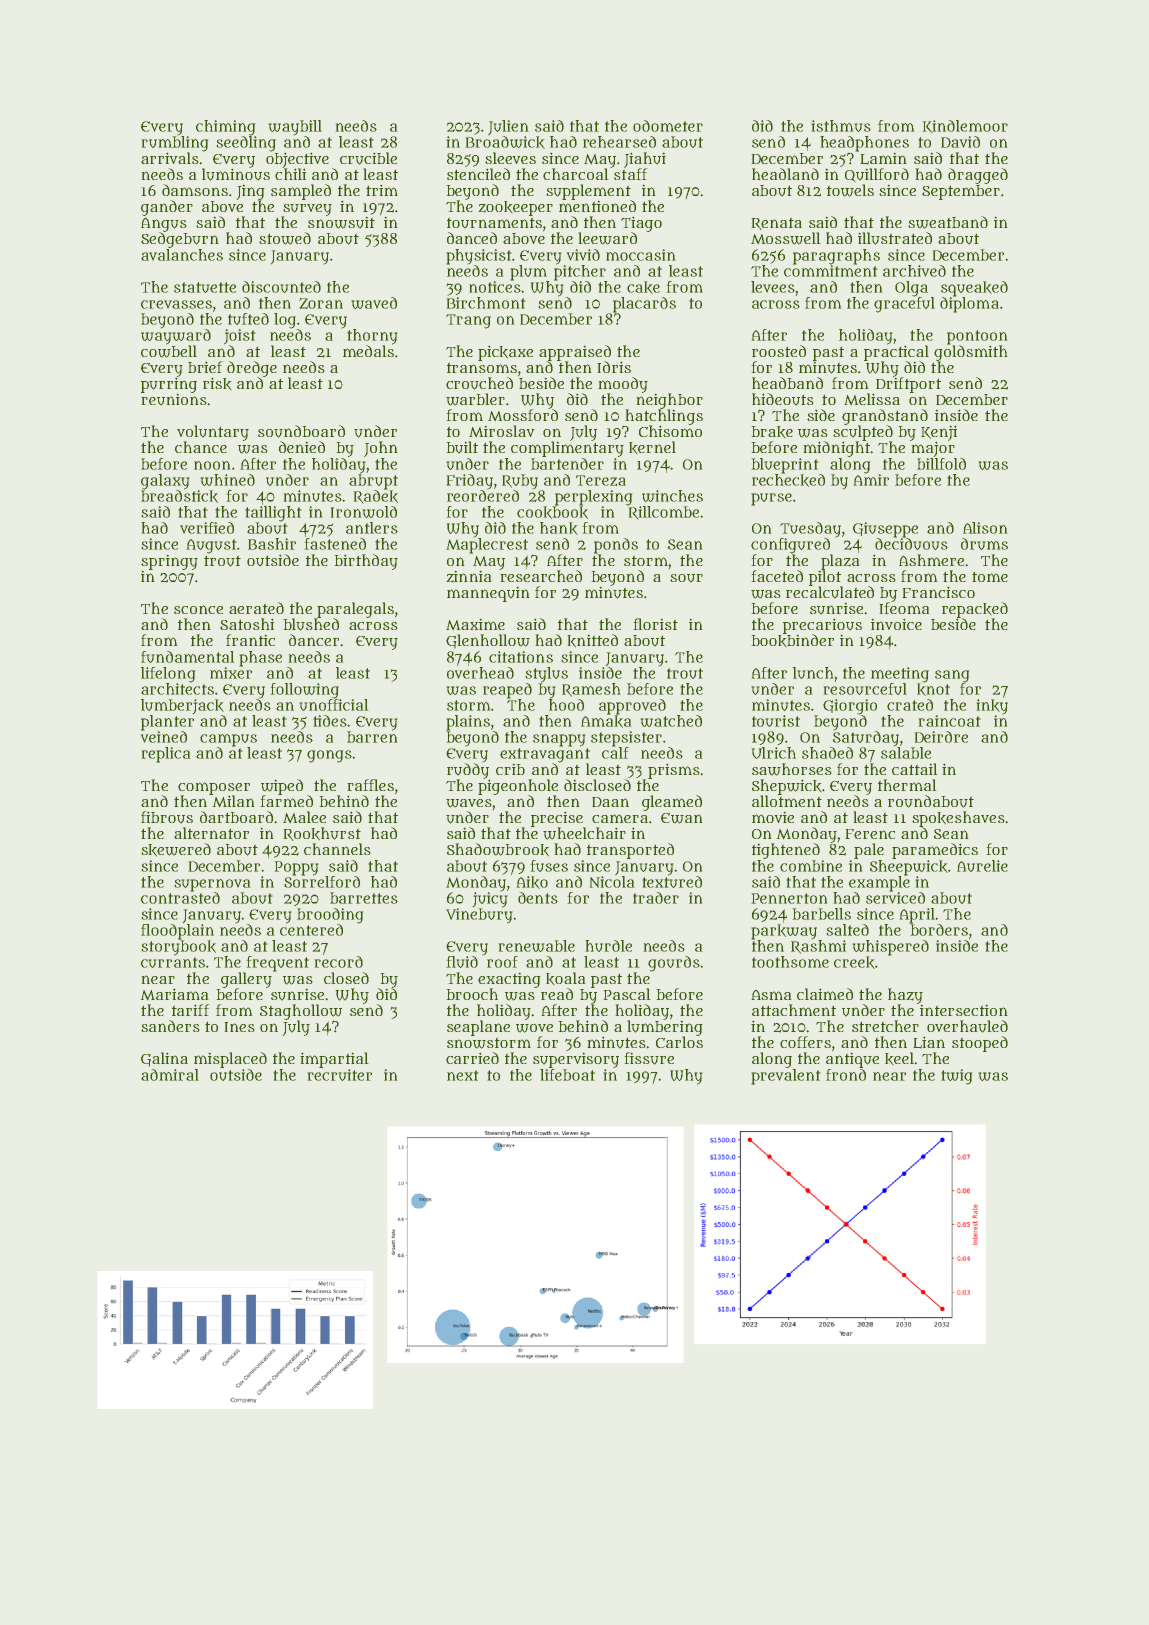  Describe the element at coordinates (668, 126) in the screenshot. I see `odometer` at that location.
